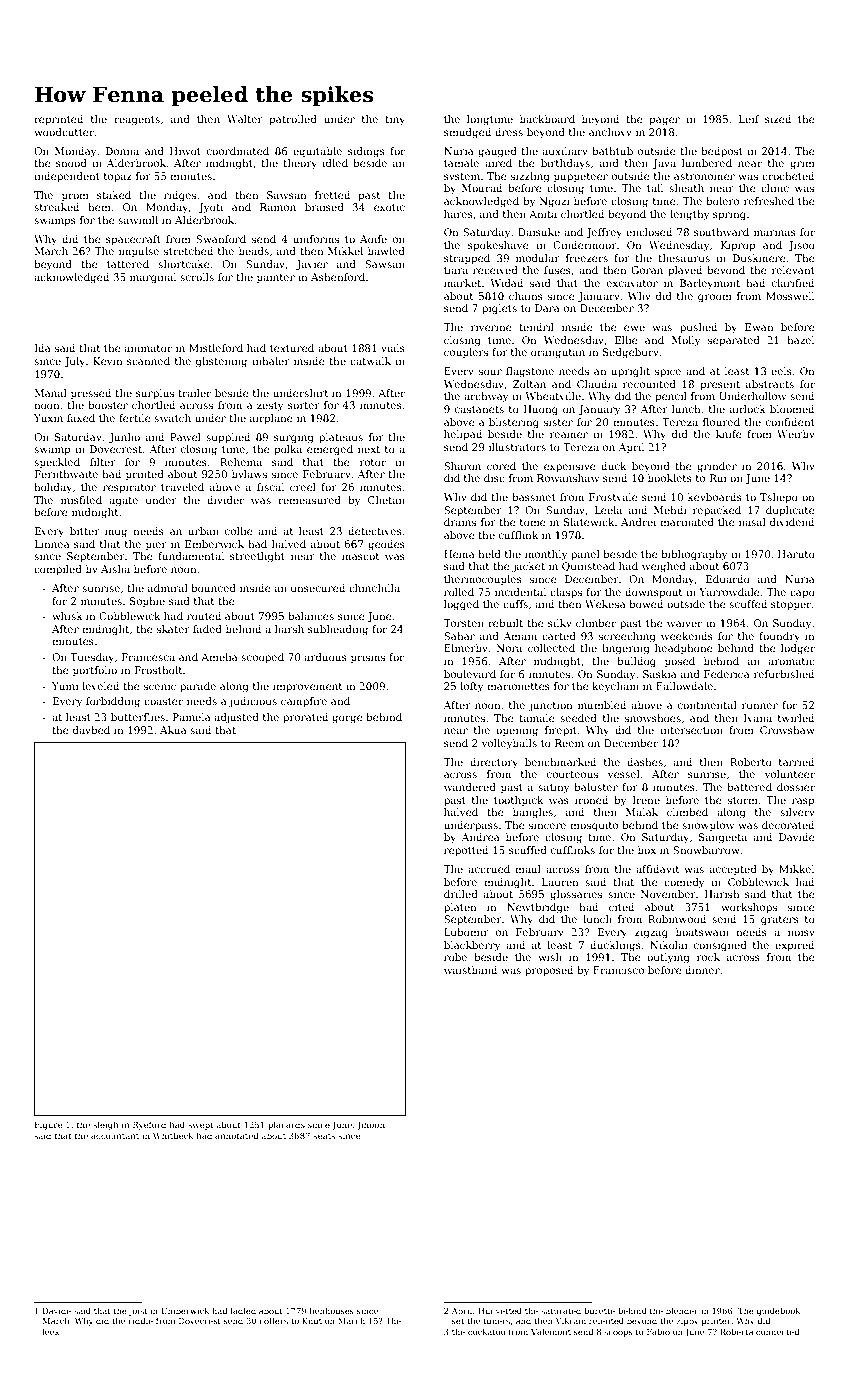 The width and height of the screenshot is (849, 1400). What do you see at coordinates (48, 1125) in the screenshot?
I see `Figure` at bounding box center [48, 1125].
